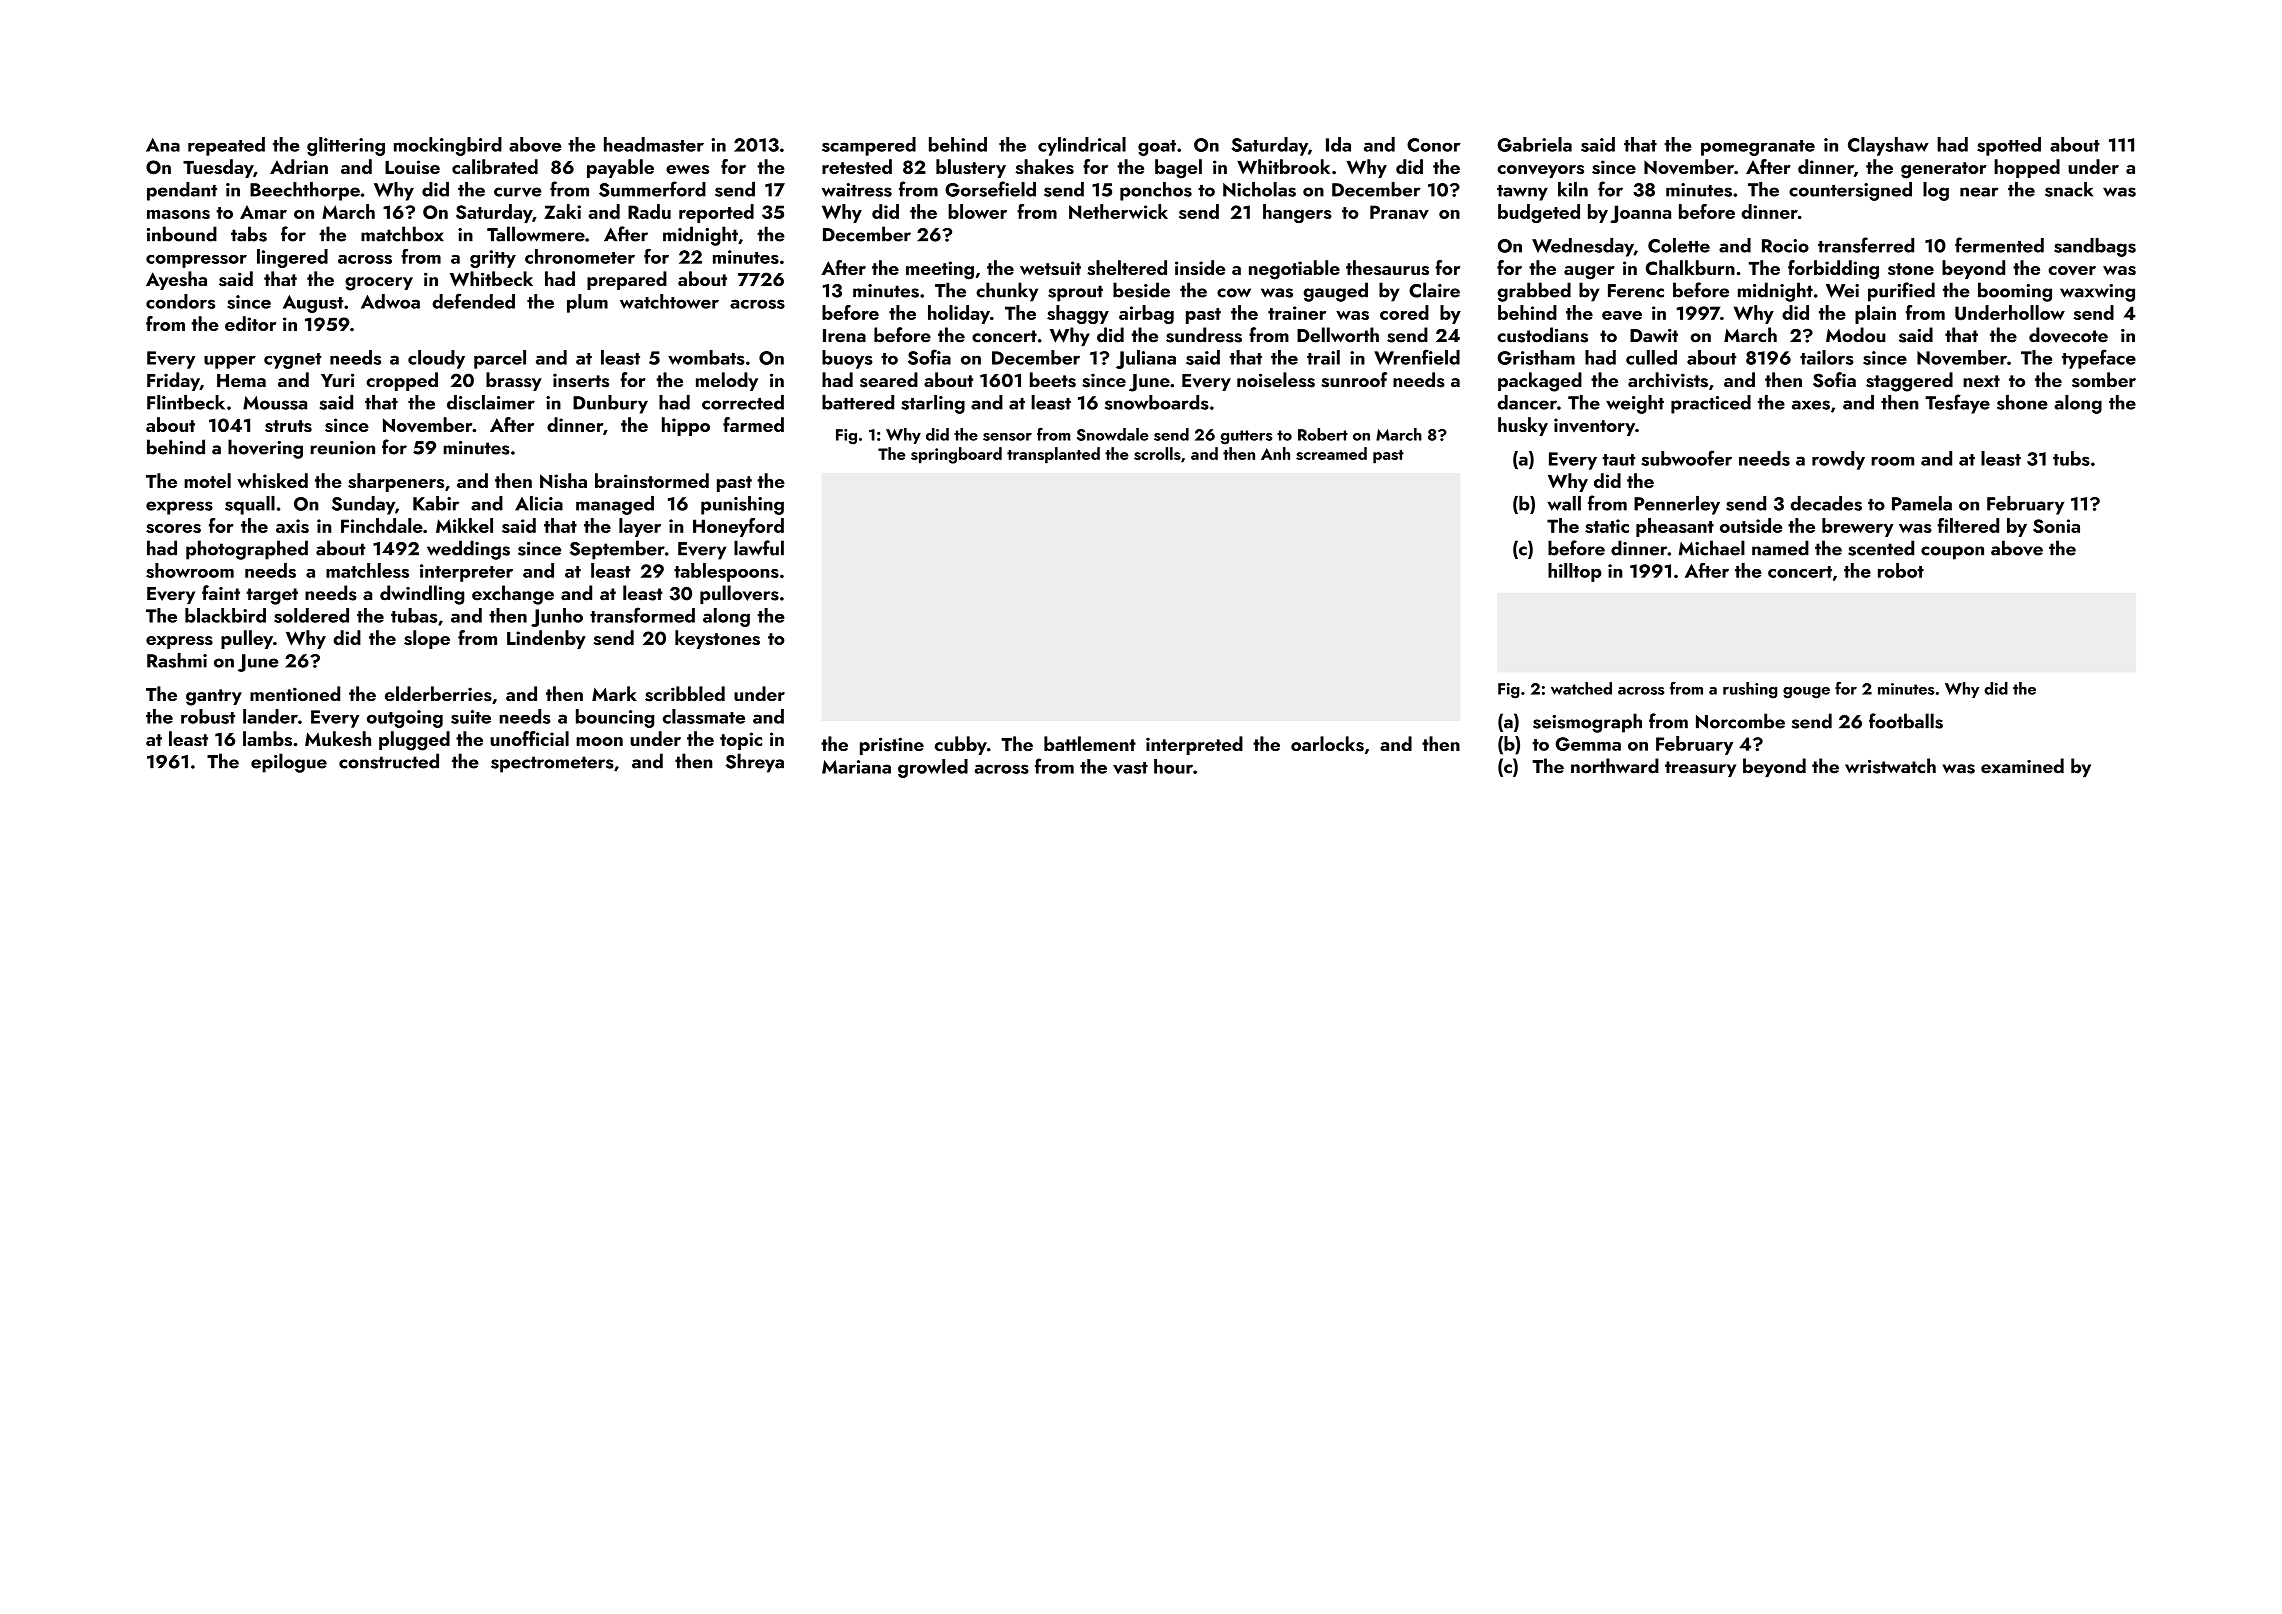 This screenshot has height=1614, width=2282. What do you see at coordinates (649, 211) in the screenshot?
I see `Radu` at bounding box center [649, 211].
